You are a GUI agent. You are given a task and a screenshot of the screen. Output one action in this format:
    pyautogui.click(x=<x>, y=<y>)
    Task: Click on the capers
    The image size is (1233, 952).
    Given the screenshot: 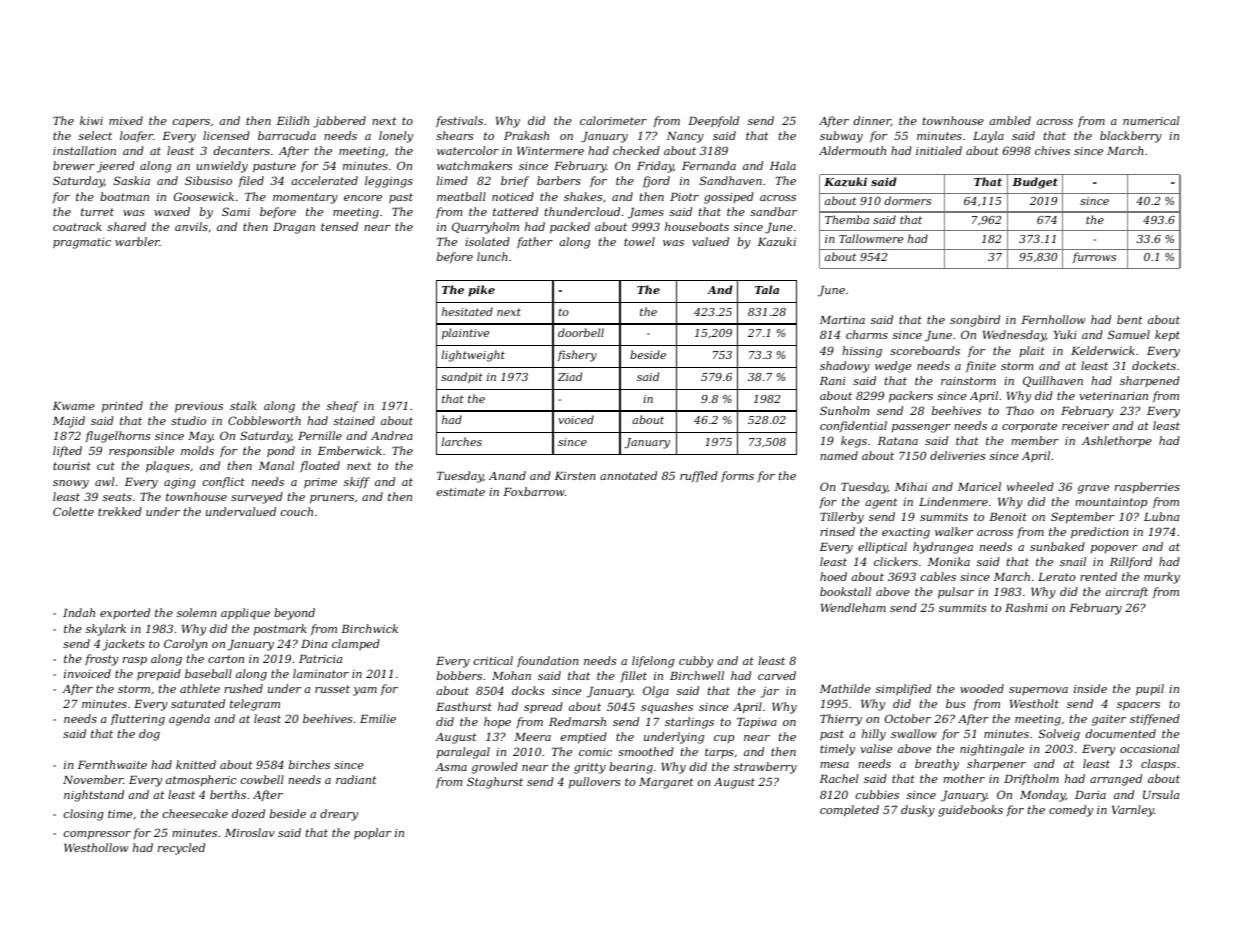 What is the action you would take?
    pyautogui.click(x=191, y=123)
